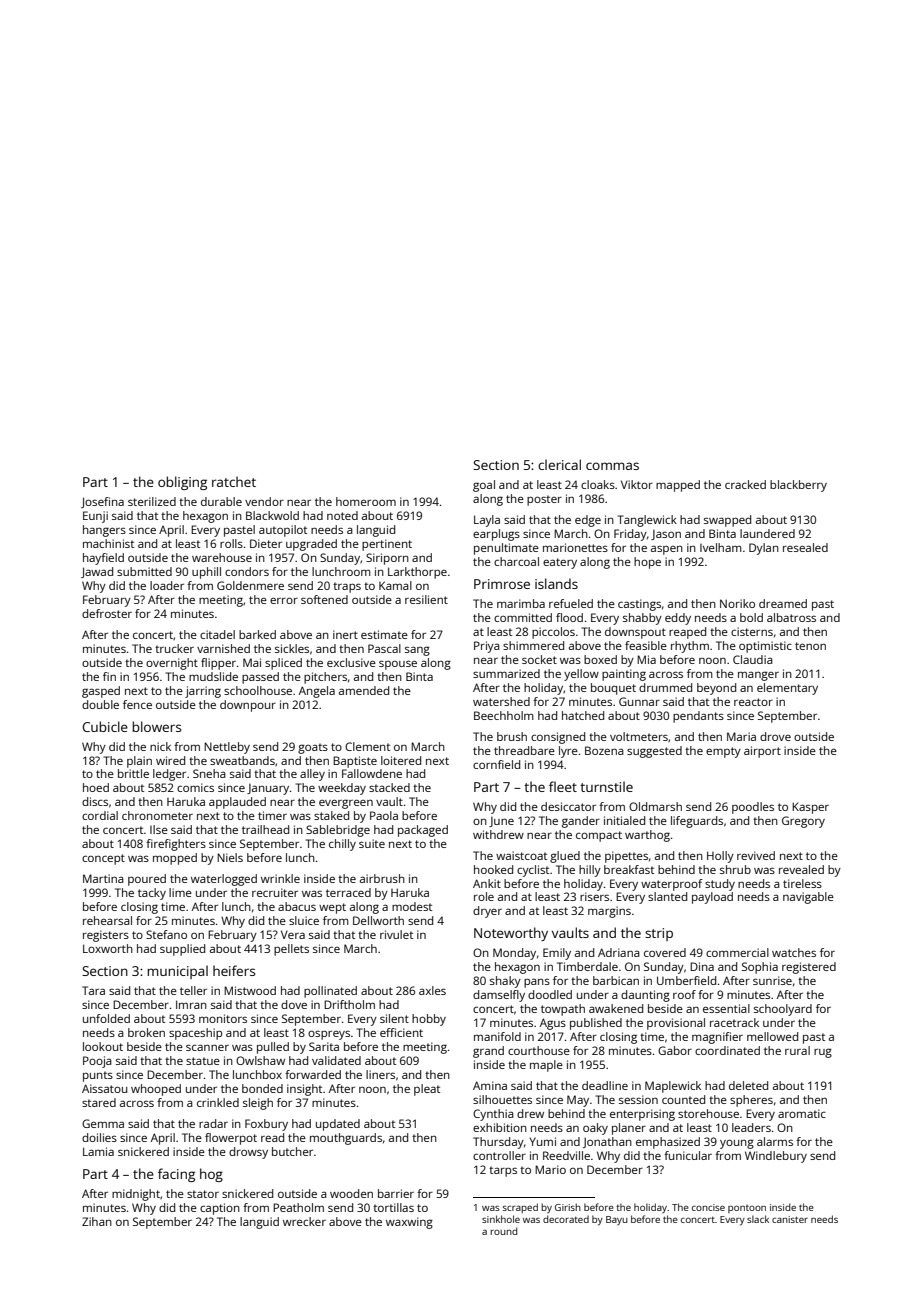  Describe the element at coordinates (107, 613) in the image. I see `defroster` at that location.
